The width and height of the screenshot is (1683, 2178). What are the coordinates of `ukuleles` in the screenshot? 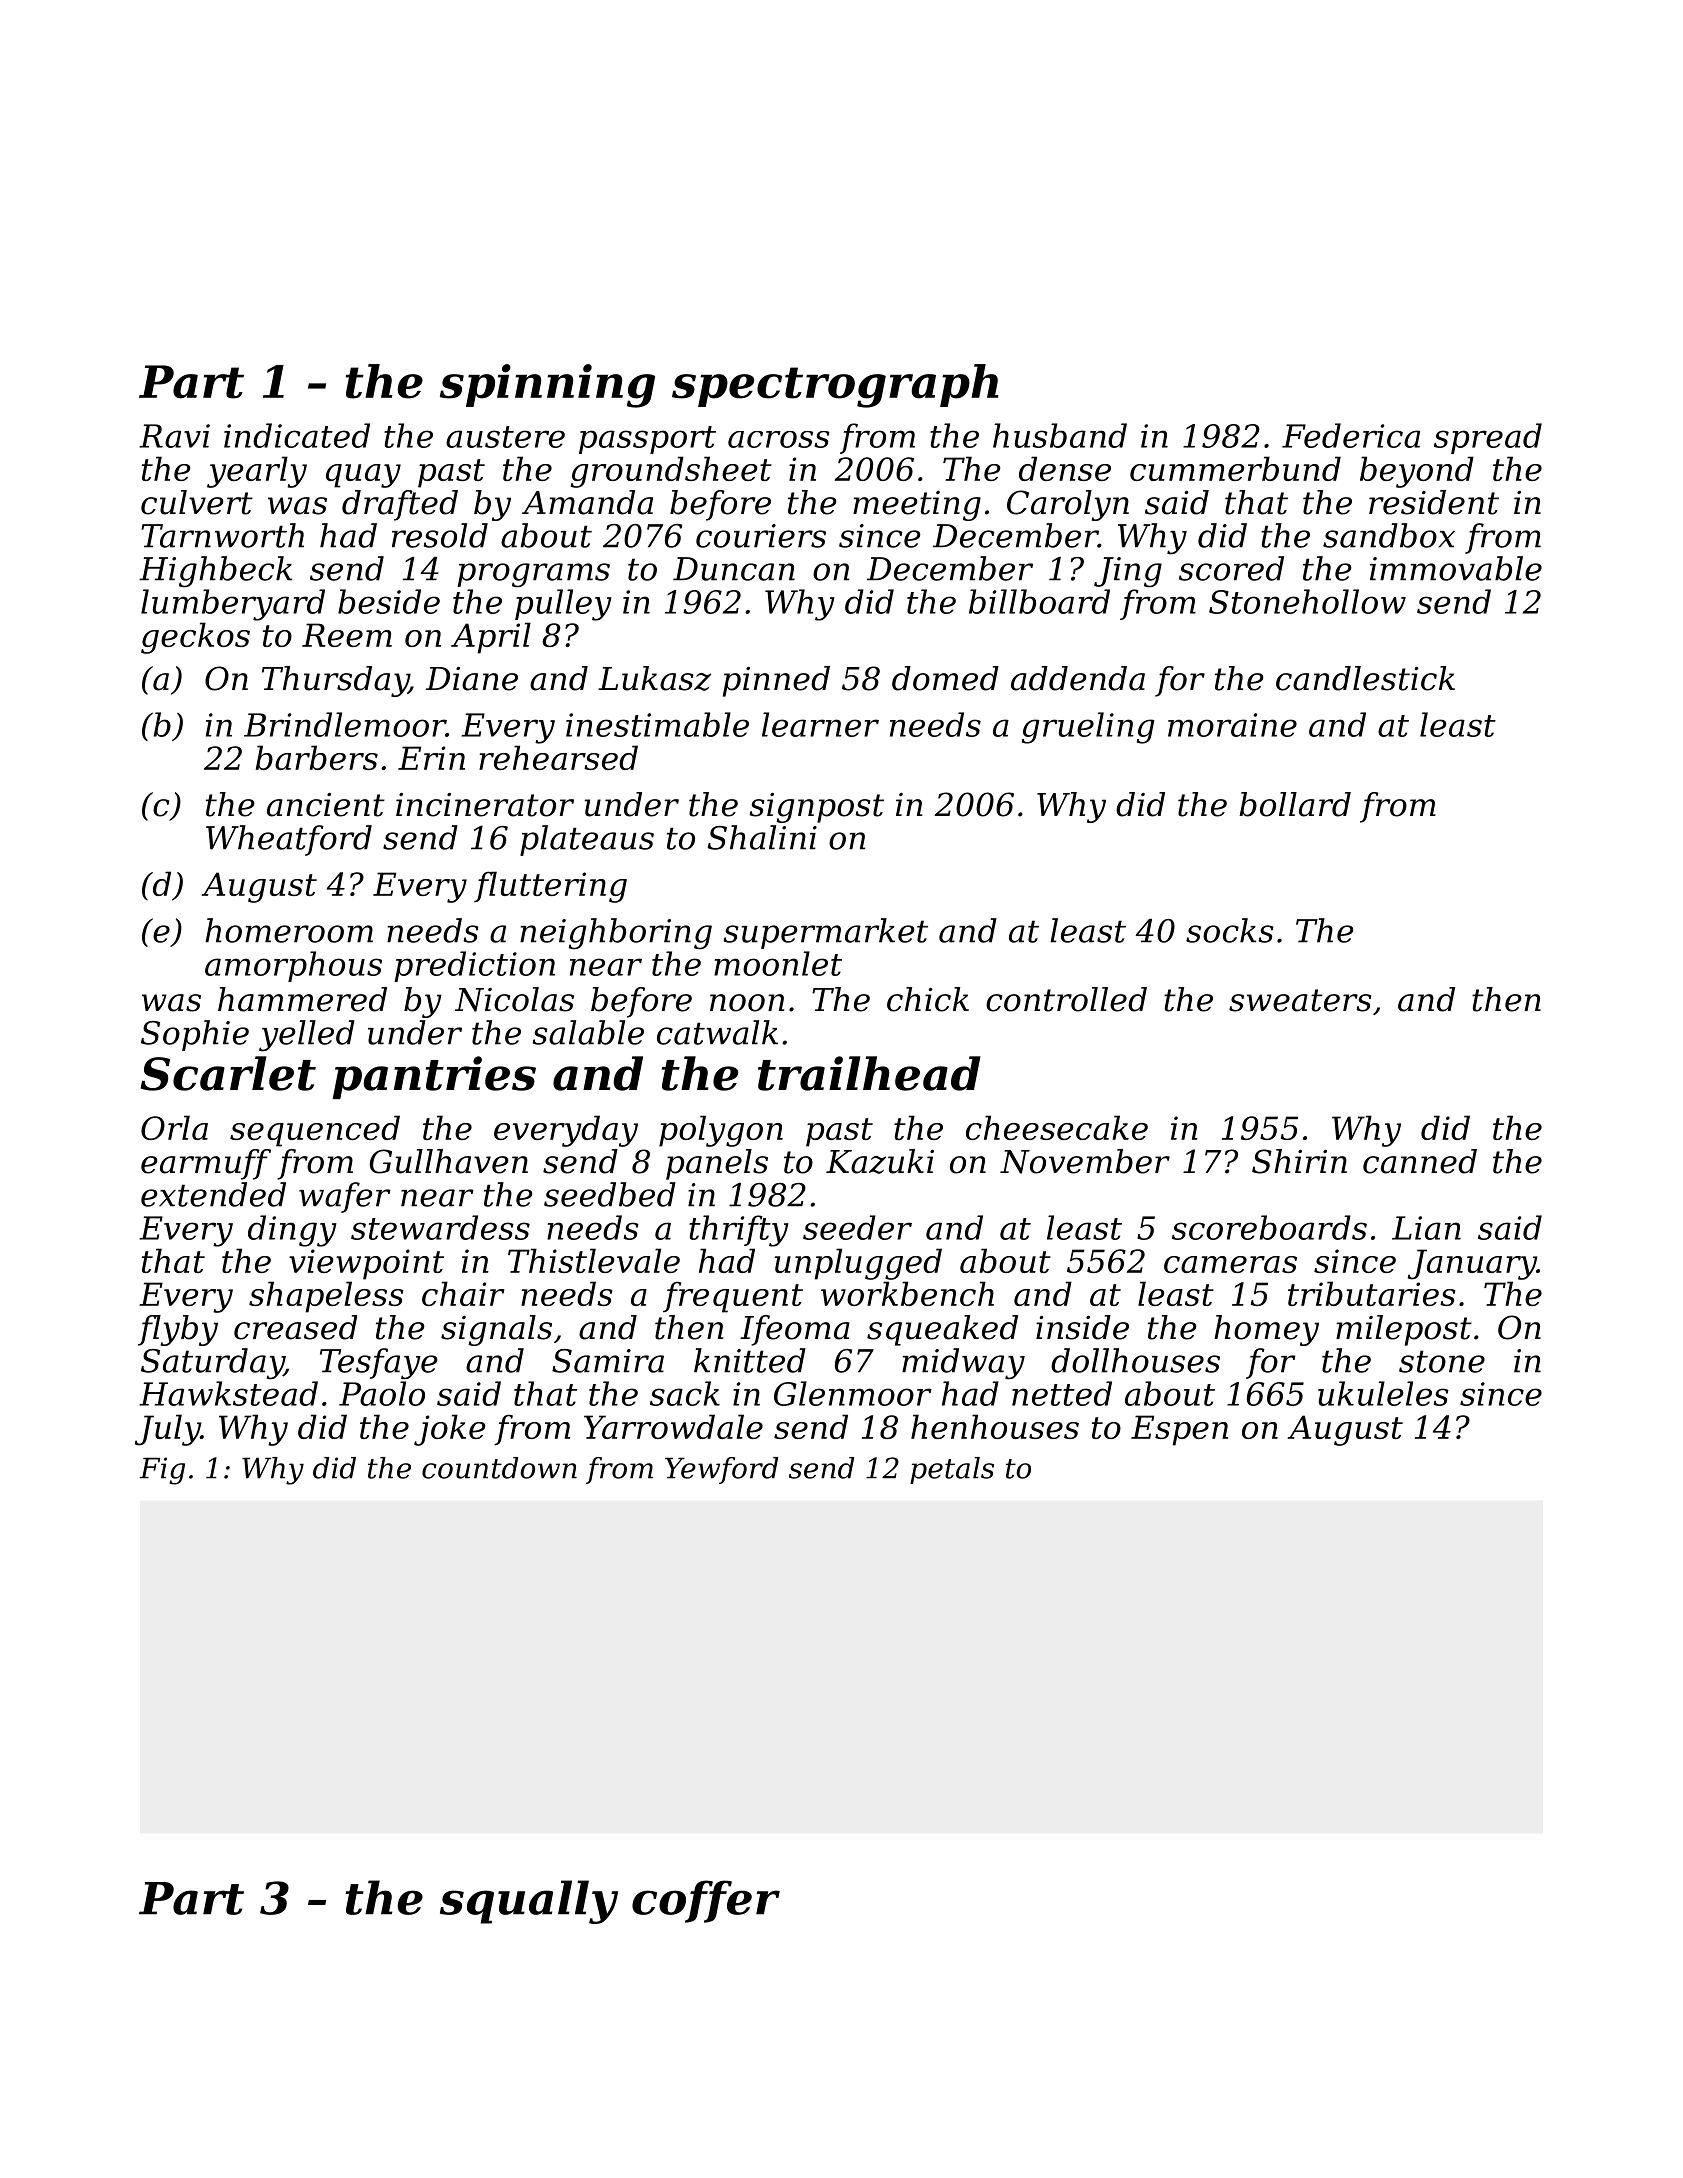 It's located at (1383, 1393).
